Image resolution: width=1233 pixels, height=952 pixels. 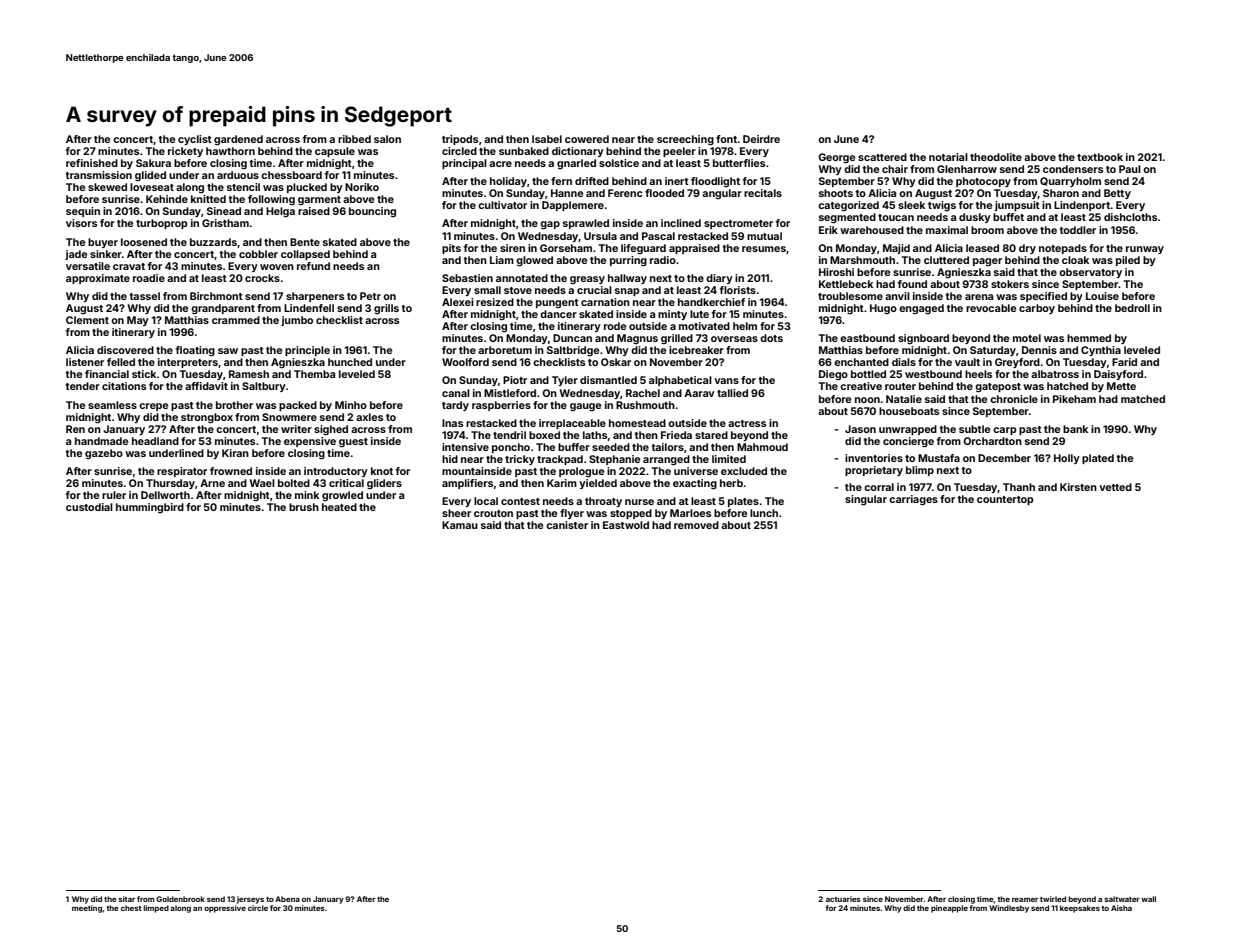 I want to click on gap, so click(x=550, y=225).
